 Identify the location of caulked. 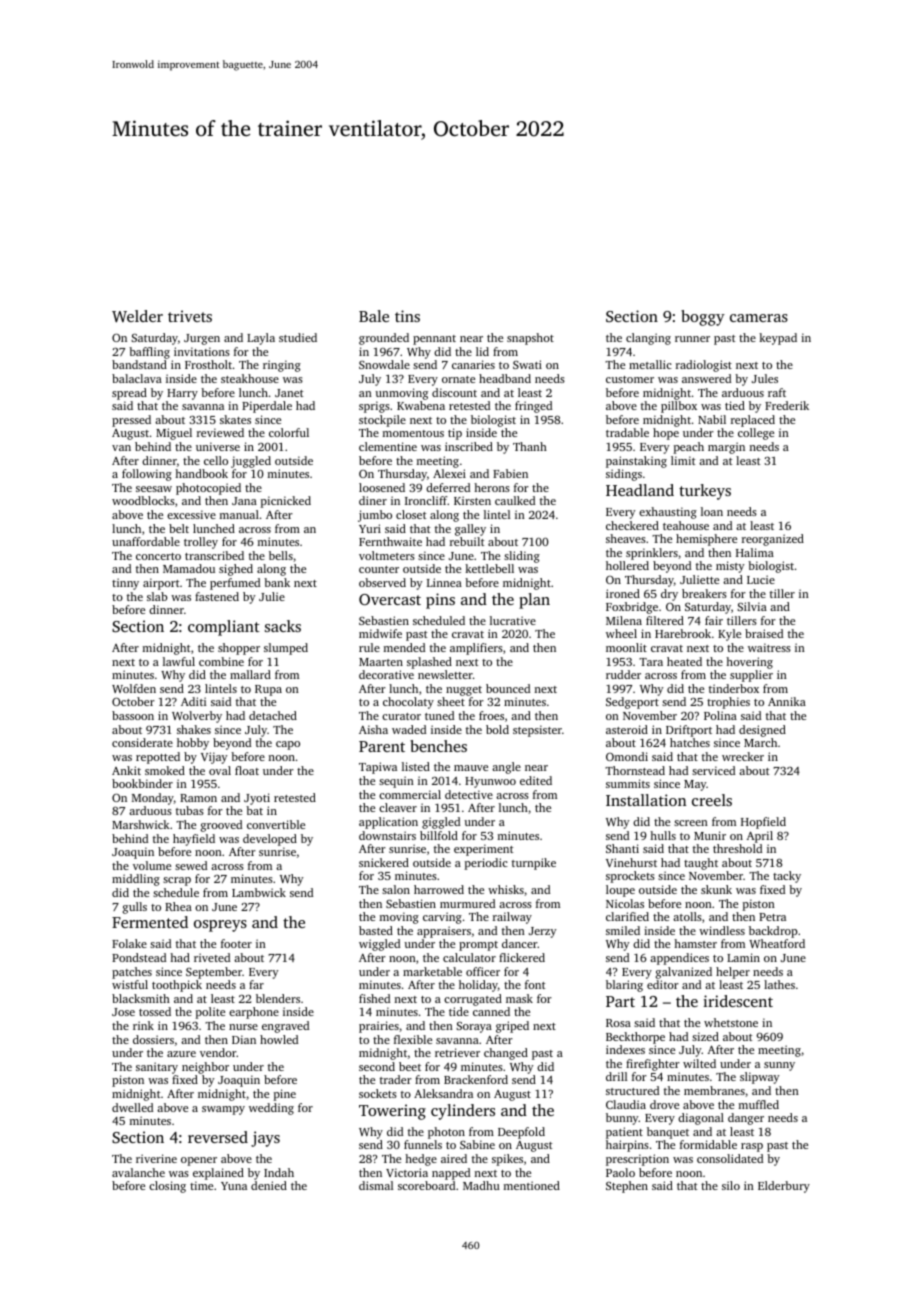
(515, 500).
